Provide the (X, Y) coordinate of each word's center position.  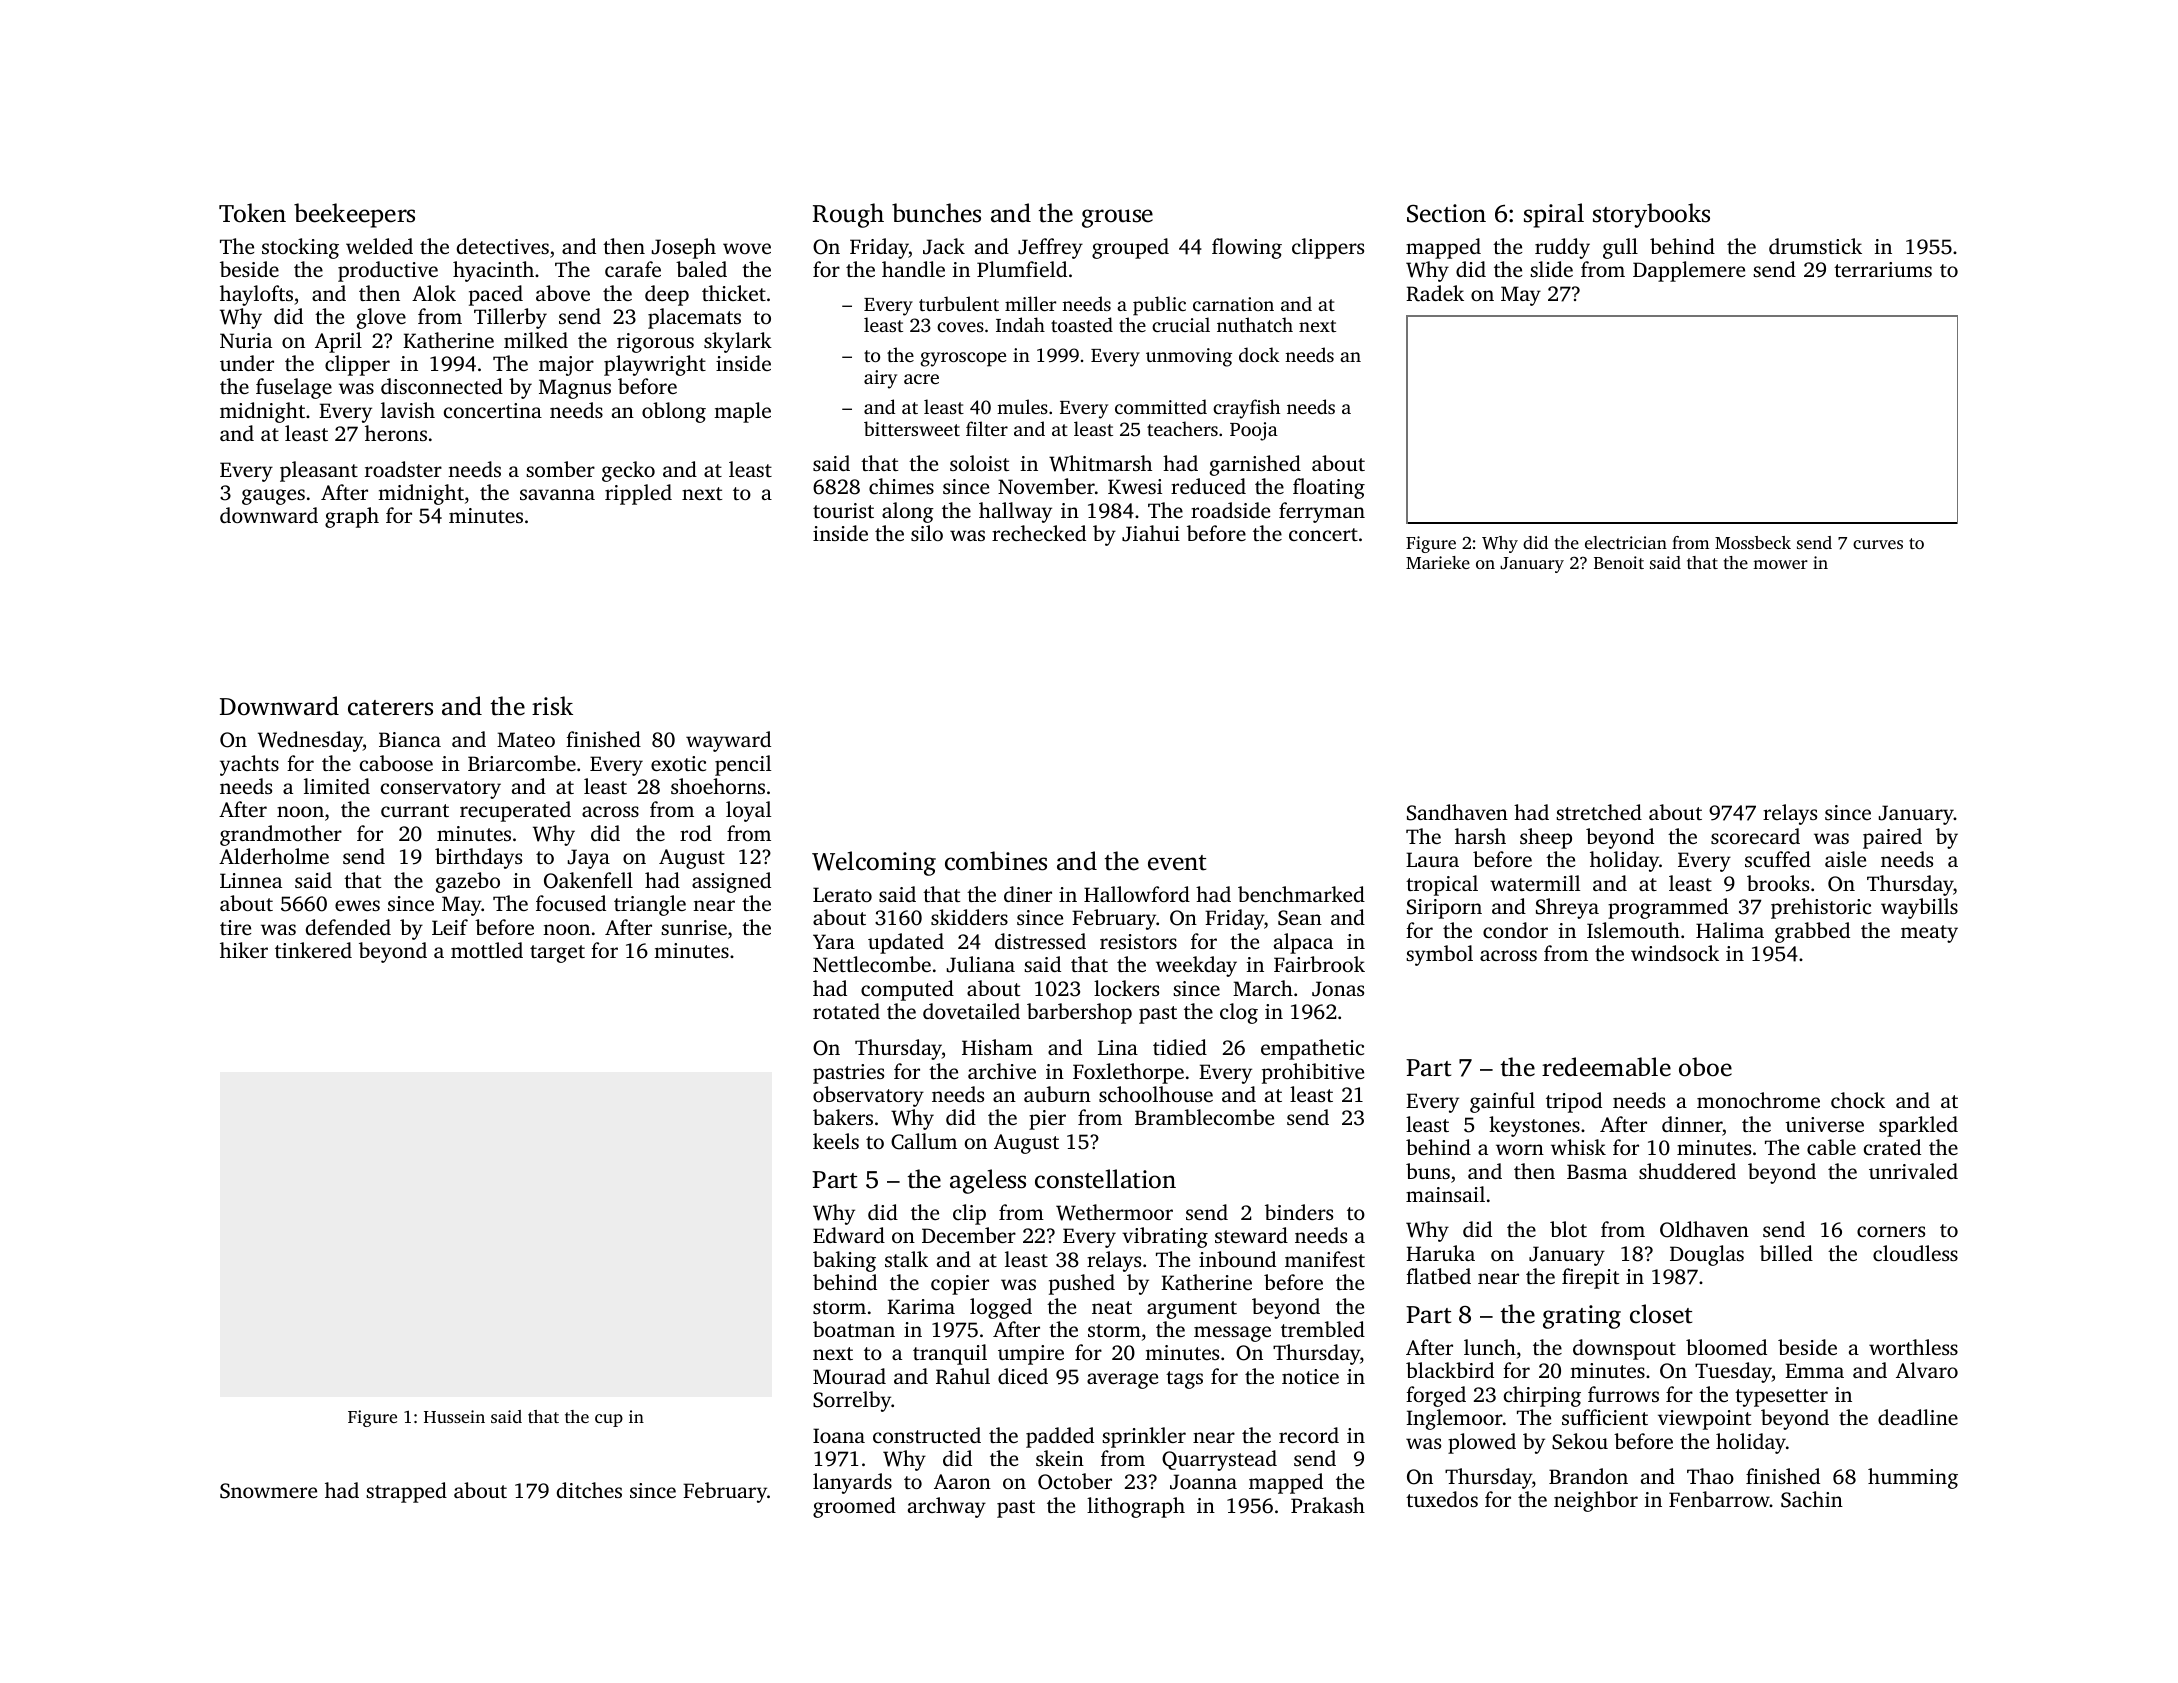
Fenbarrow (1719, 1499)
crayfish (1246, 409)
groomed (854, 1507)
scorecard (1755, 836)
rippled (638, 494)
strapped (406, 1492)
